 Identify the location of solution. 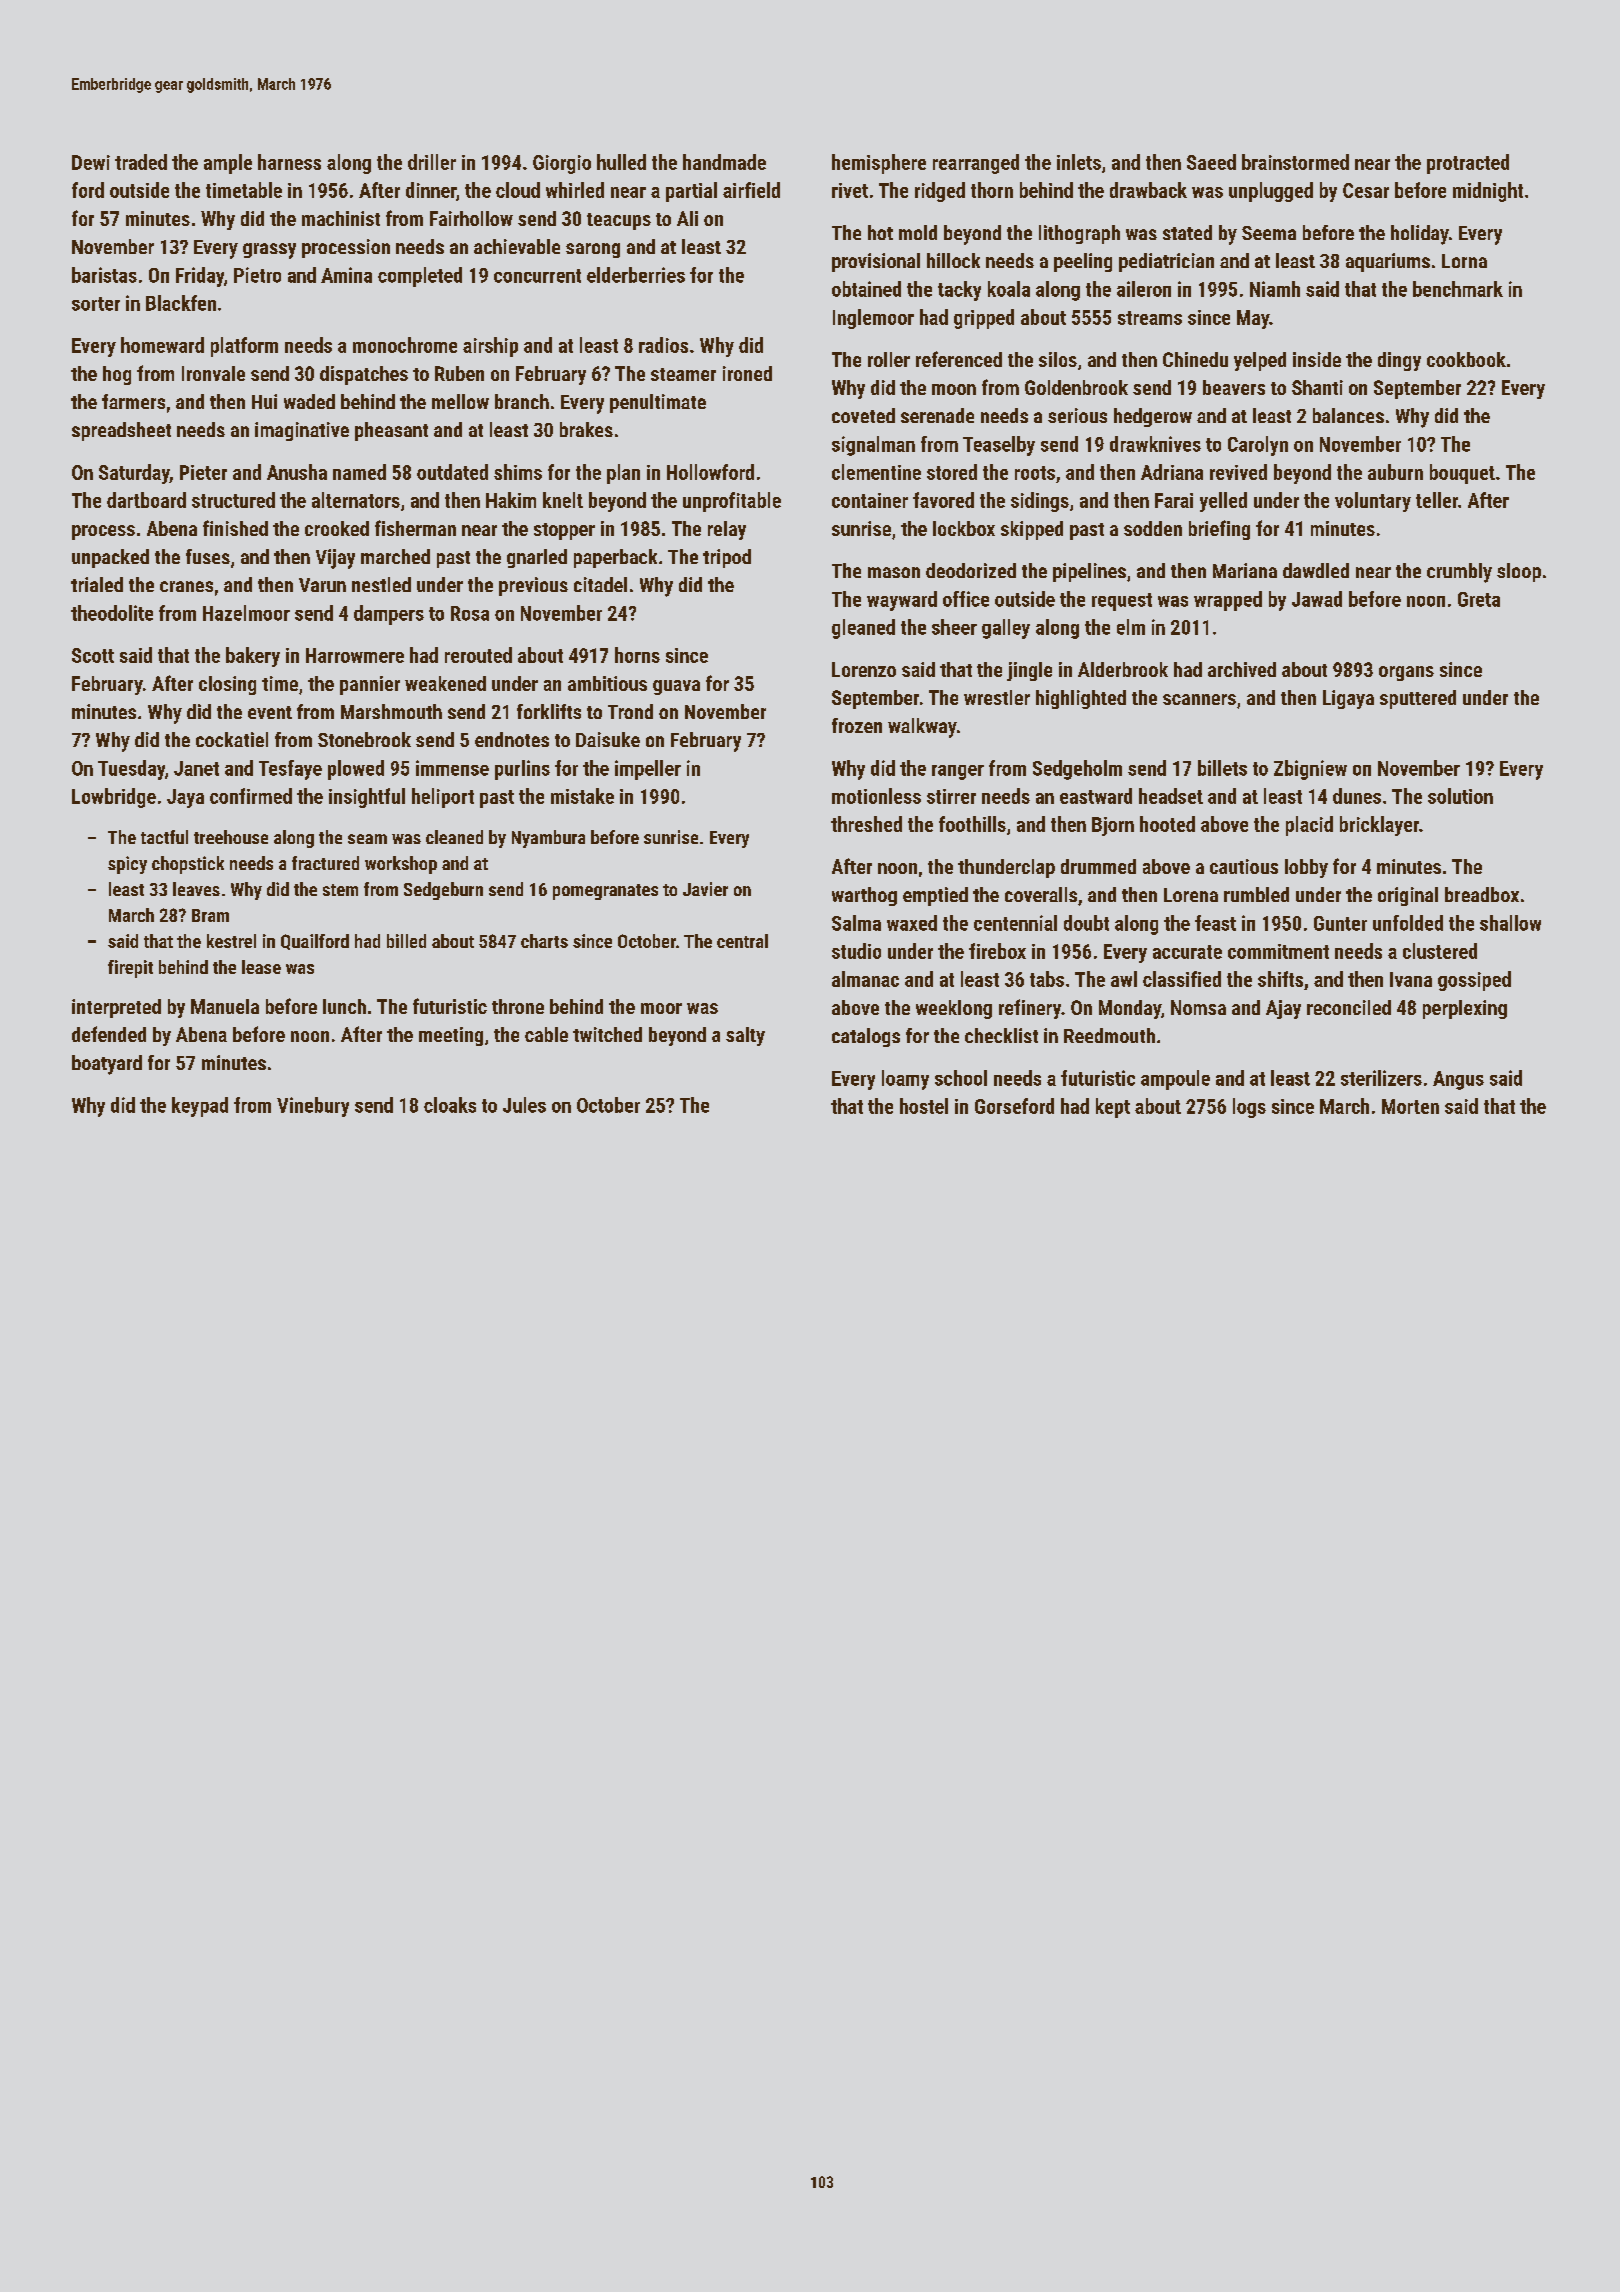
(1460, 796).
